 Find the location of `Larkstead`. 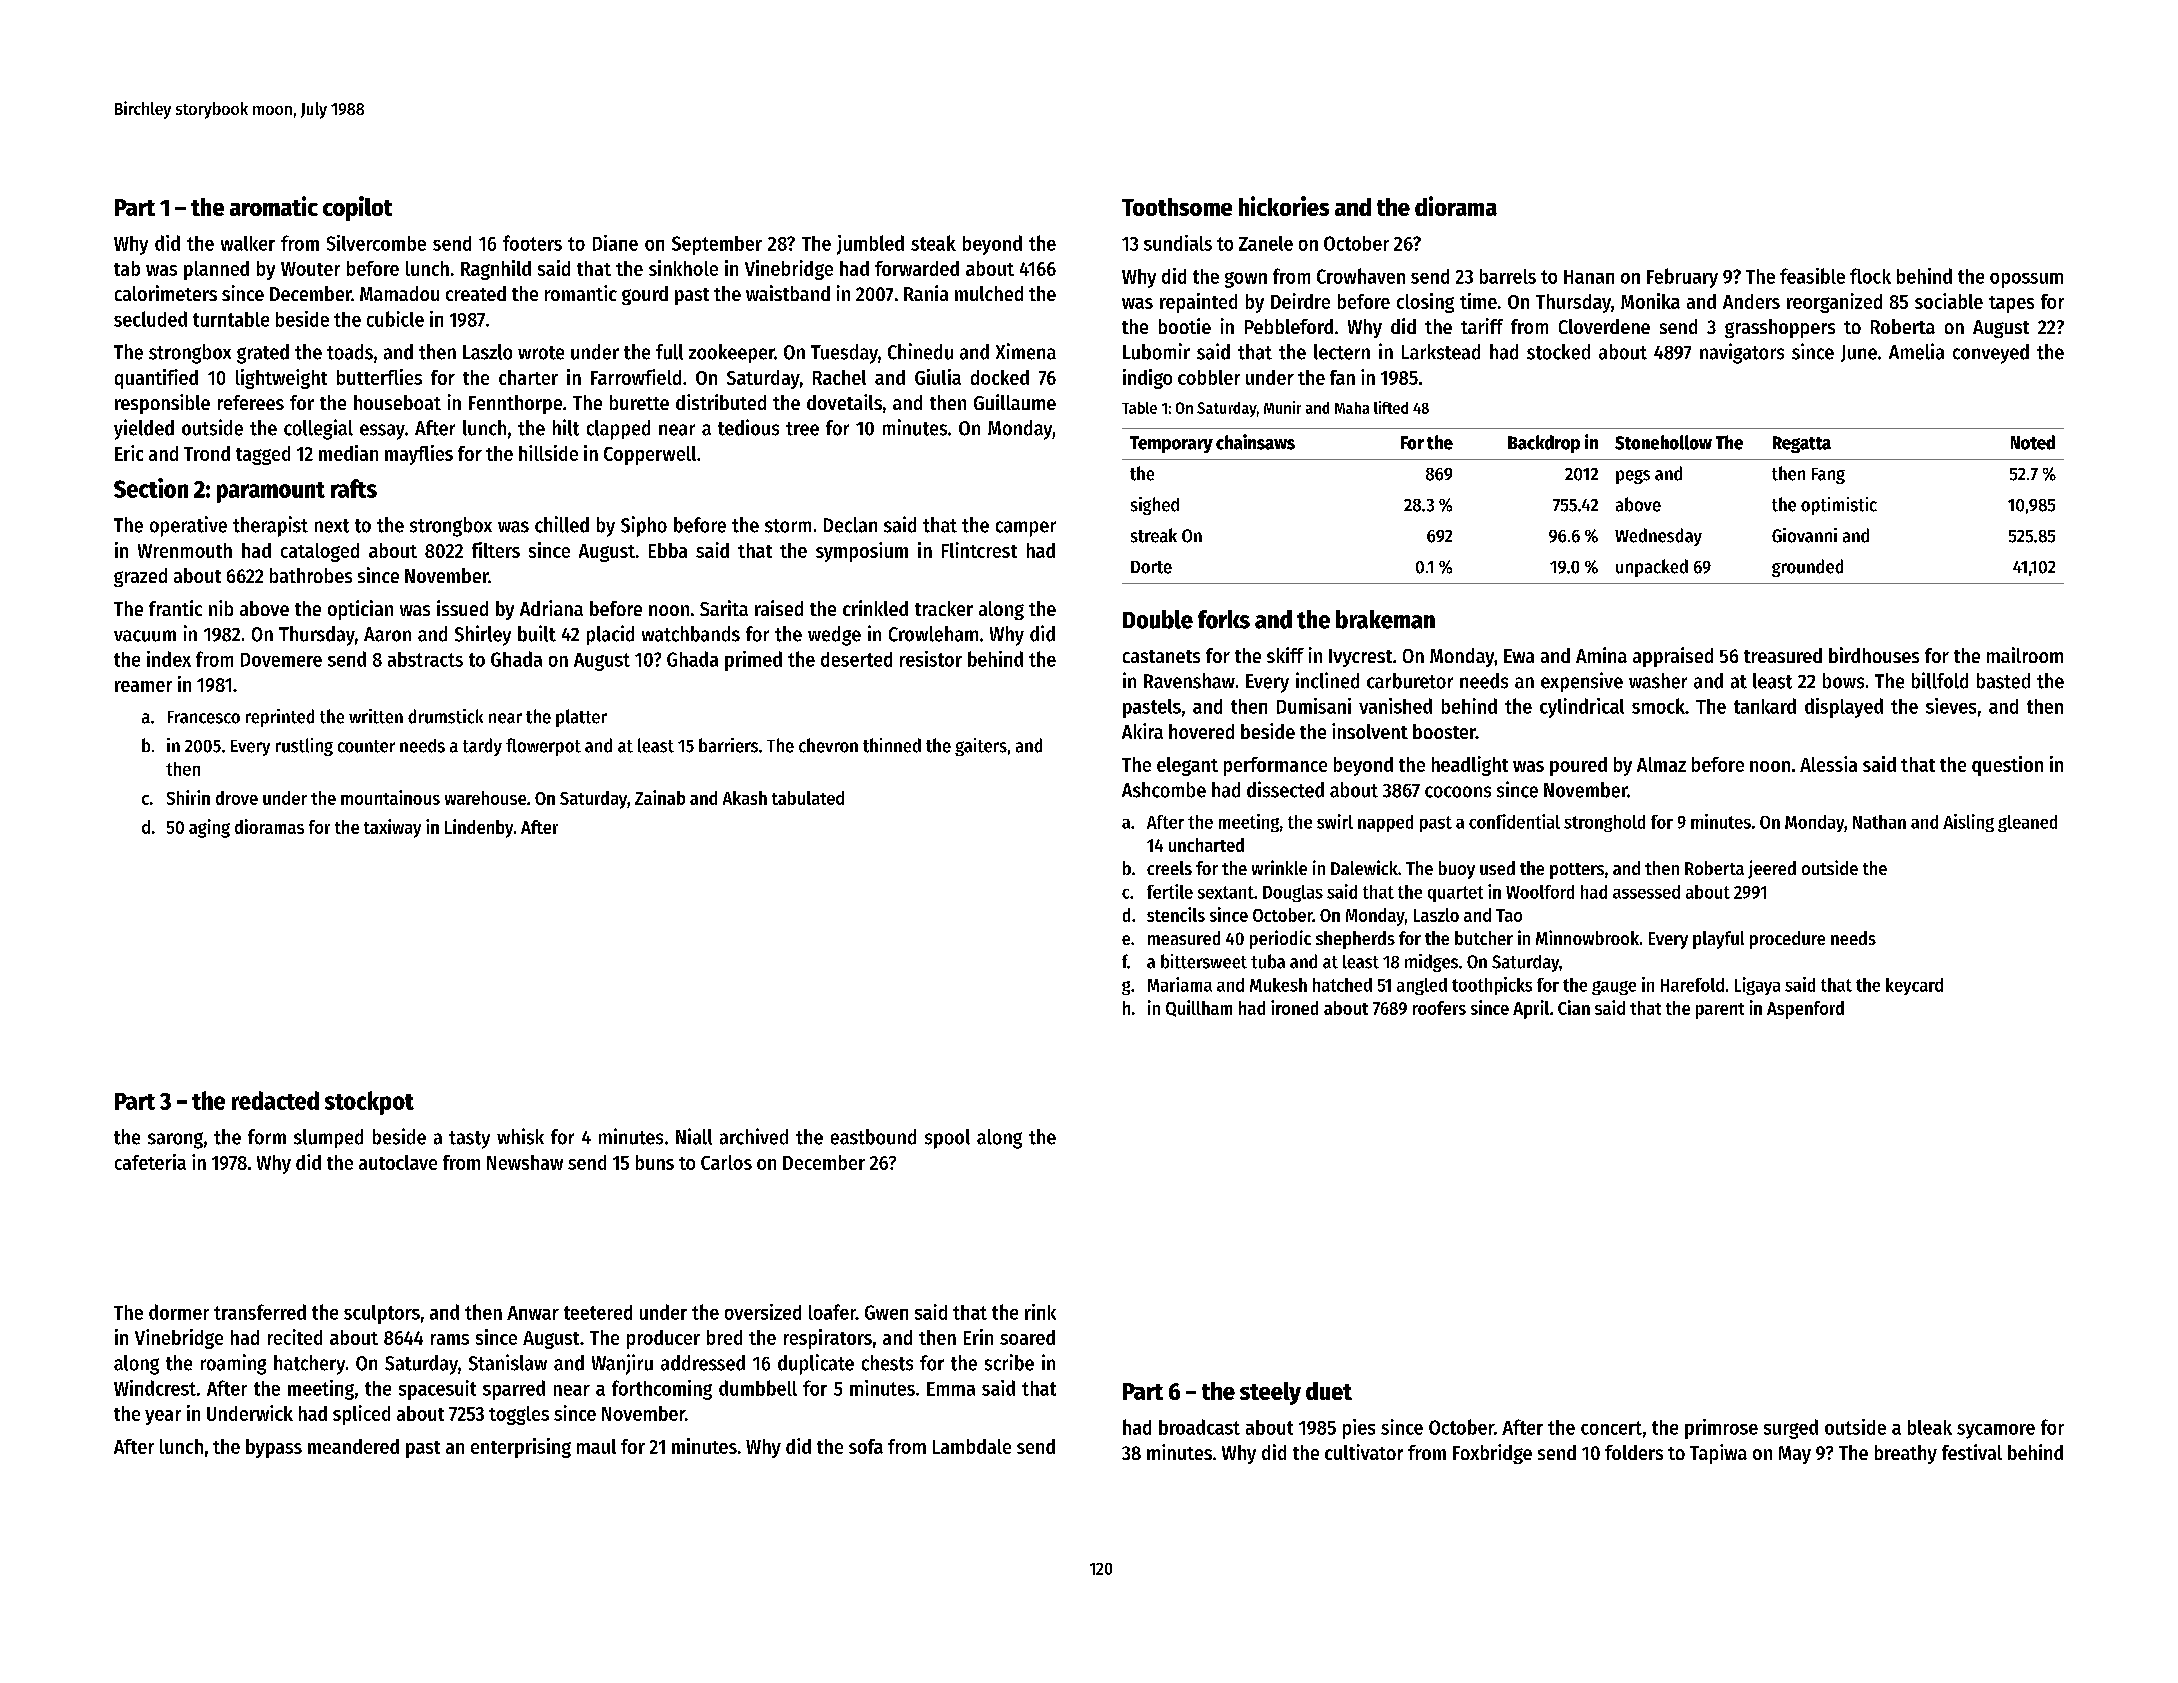

Larkstead is located at coordinates (1441, 352).
